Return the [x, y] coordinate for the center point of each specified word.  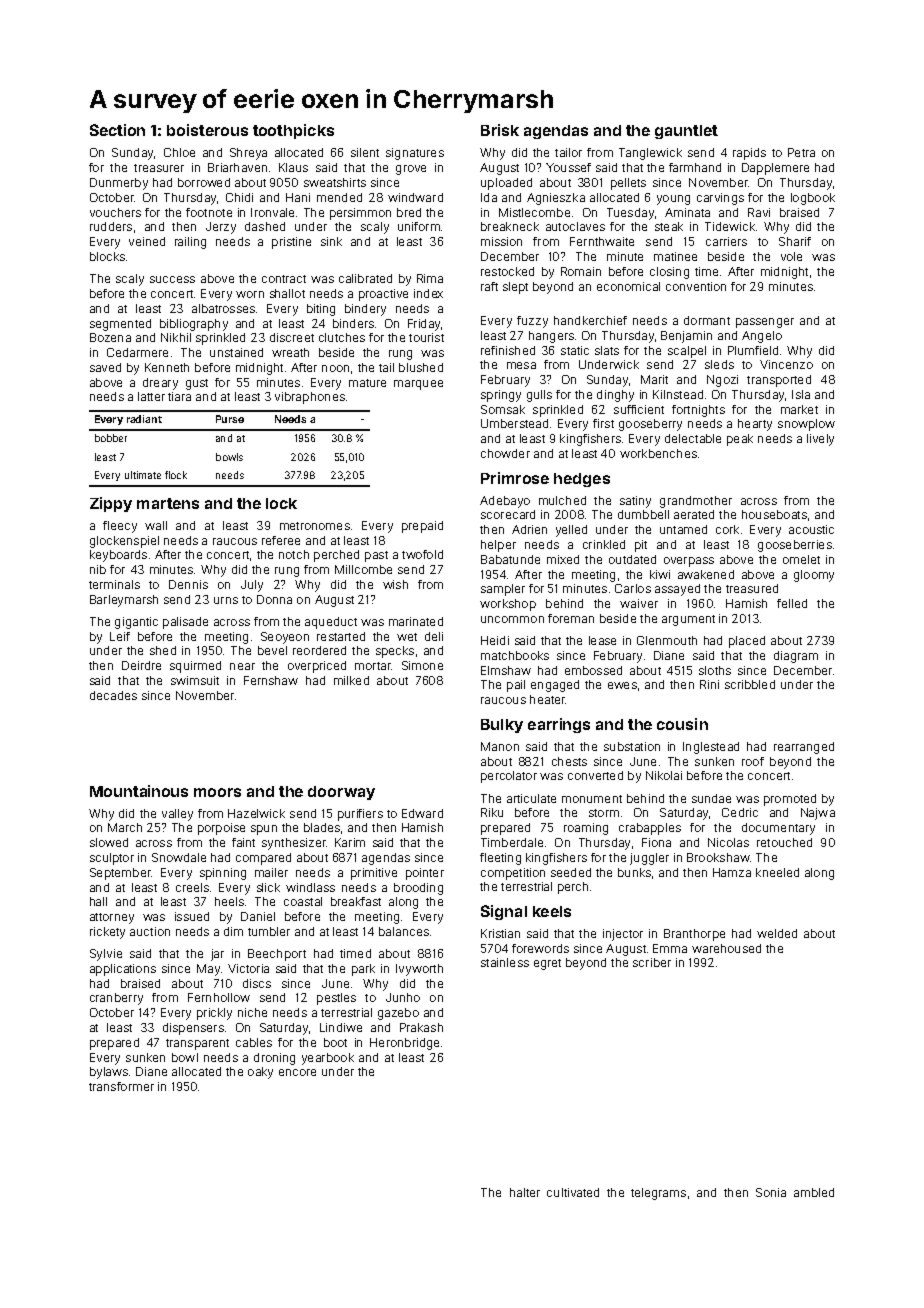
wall [156, 525]
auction [150, 931]
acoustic [811, 529]
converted [595, 775]
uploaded [506, 184]
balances [404, 931]
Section [117, 130]
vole [791, 256]
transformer [121, 1086]
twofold [422, 554]
